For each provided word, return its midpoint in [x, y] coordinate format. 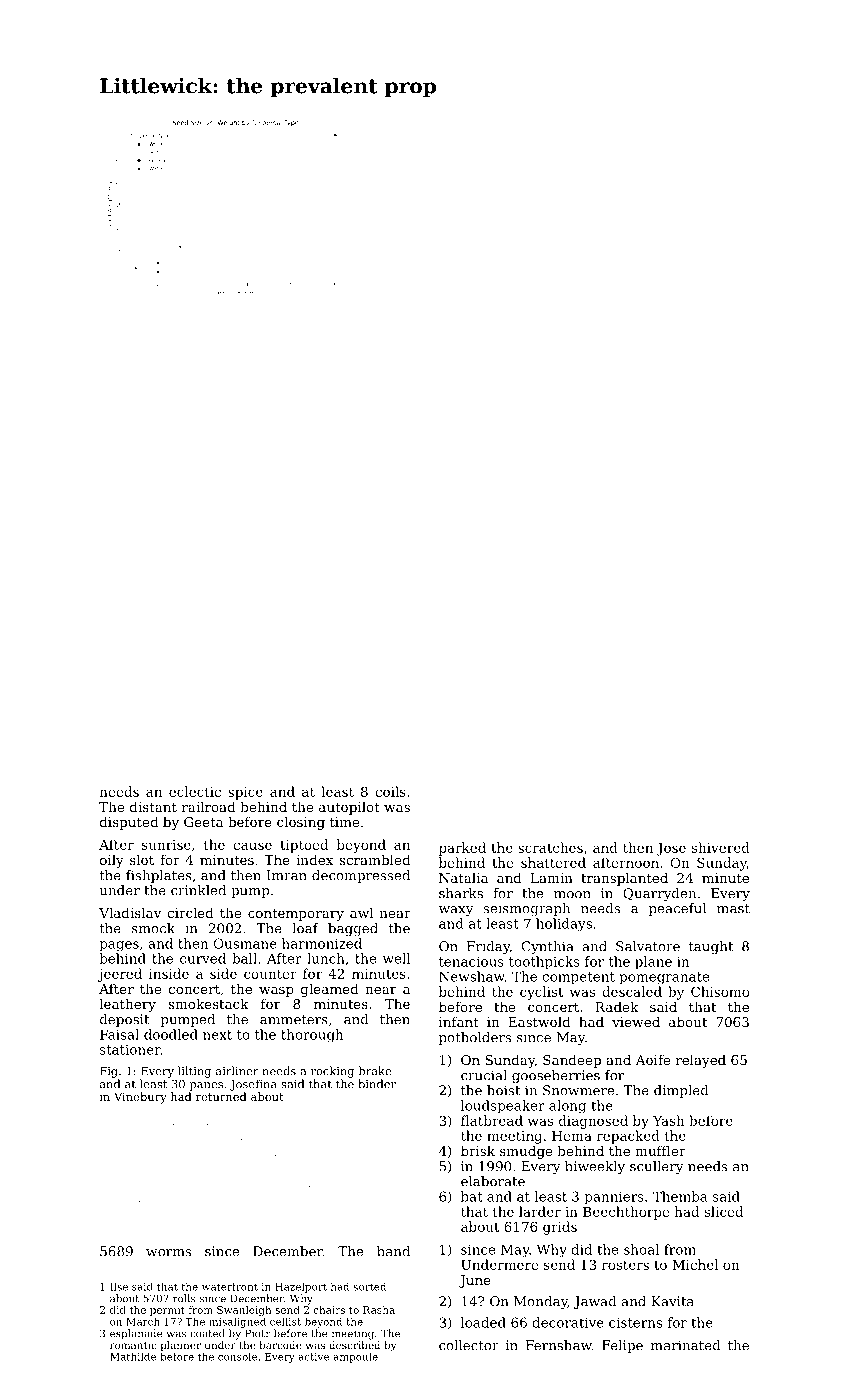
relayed [701, 1061]
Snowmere [578, 1090]
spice [245, 793]
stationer [130, 1050]
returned [221, 1096]
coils [390, 791]
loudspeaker [503, 1107]
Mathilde [133, 1357]
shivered [721, 847]
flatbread [492, 1120]
